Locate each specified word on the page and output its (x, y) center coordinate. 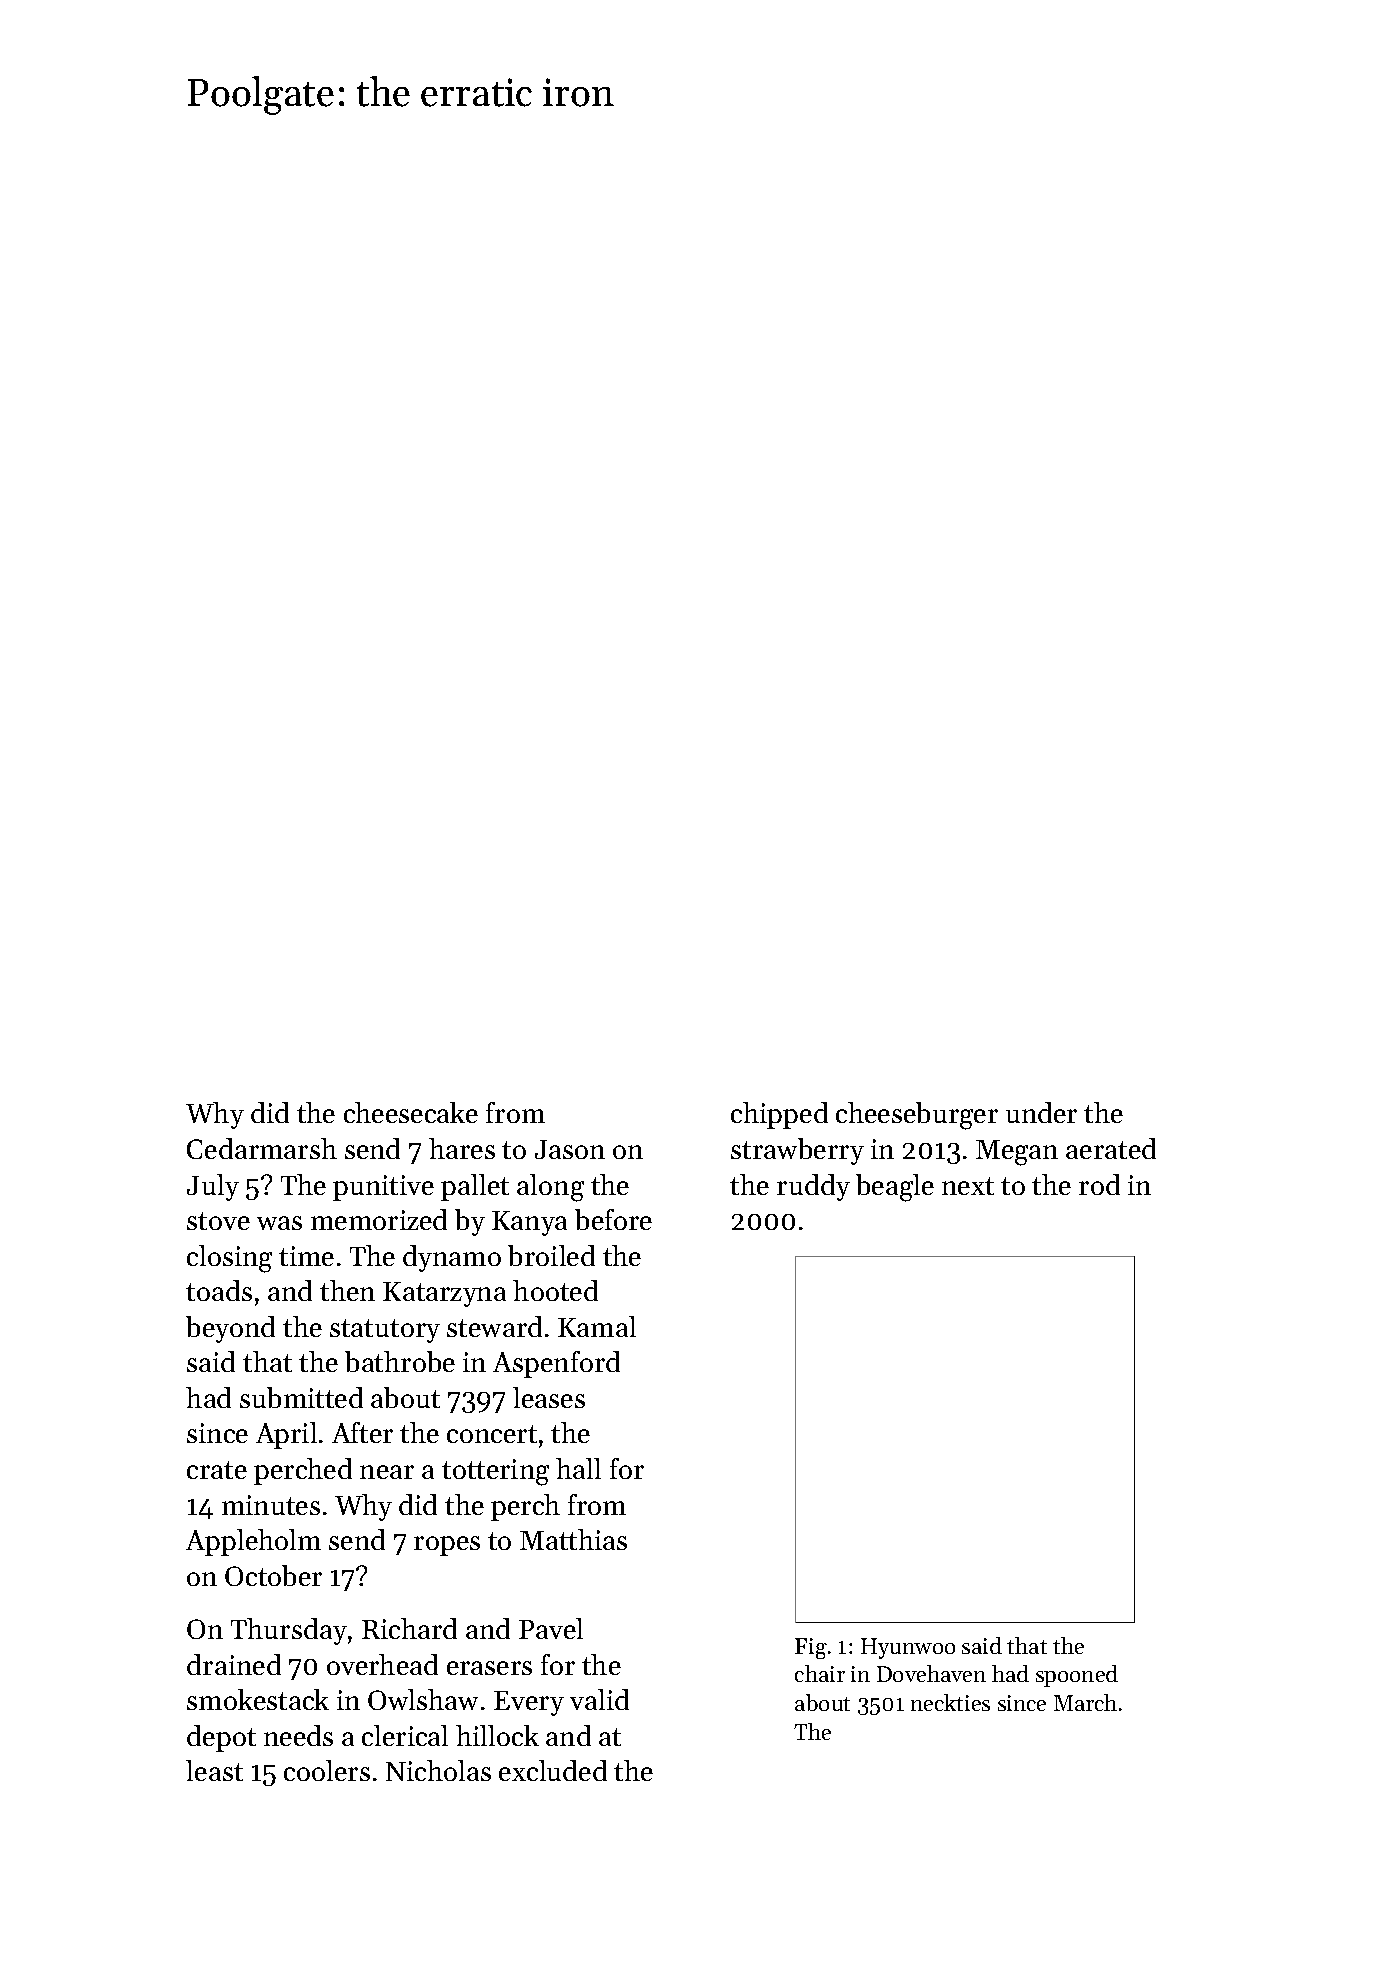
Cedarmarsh (262, 1148)
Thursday (289, 1631)
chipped (779, 1115)
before (613, 1219)
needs (298, 1735)
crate (217, 1470)
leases (549, 1397)
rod (1099, 1184)
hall (578, 1468)
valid (599, 1699)
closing (229, 1259)
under (1041, 1112)
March (1085, 1702)
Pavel (551, 1628)
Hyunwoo (908, 1648)
